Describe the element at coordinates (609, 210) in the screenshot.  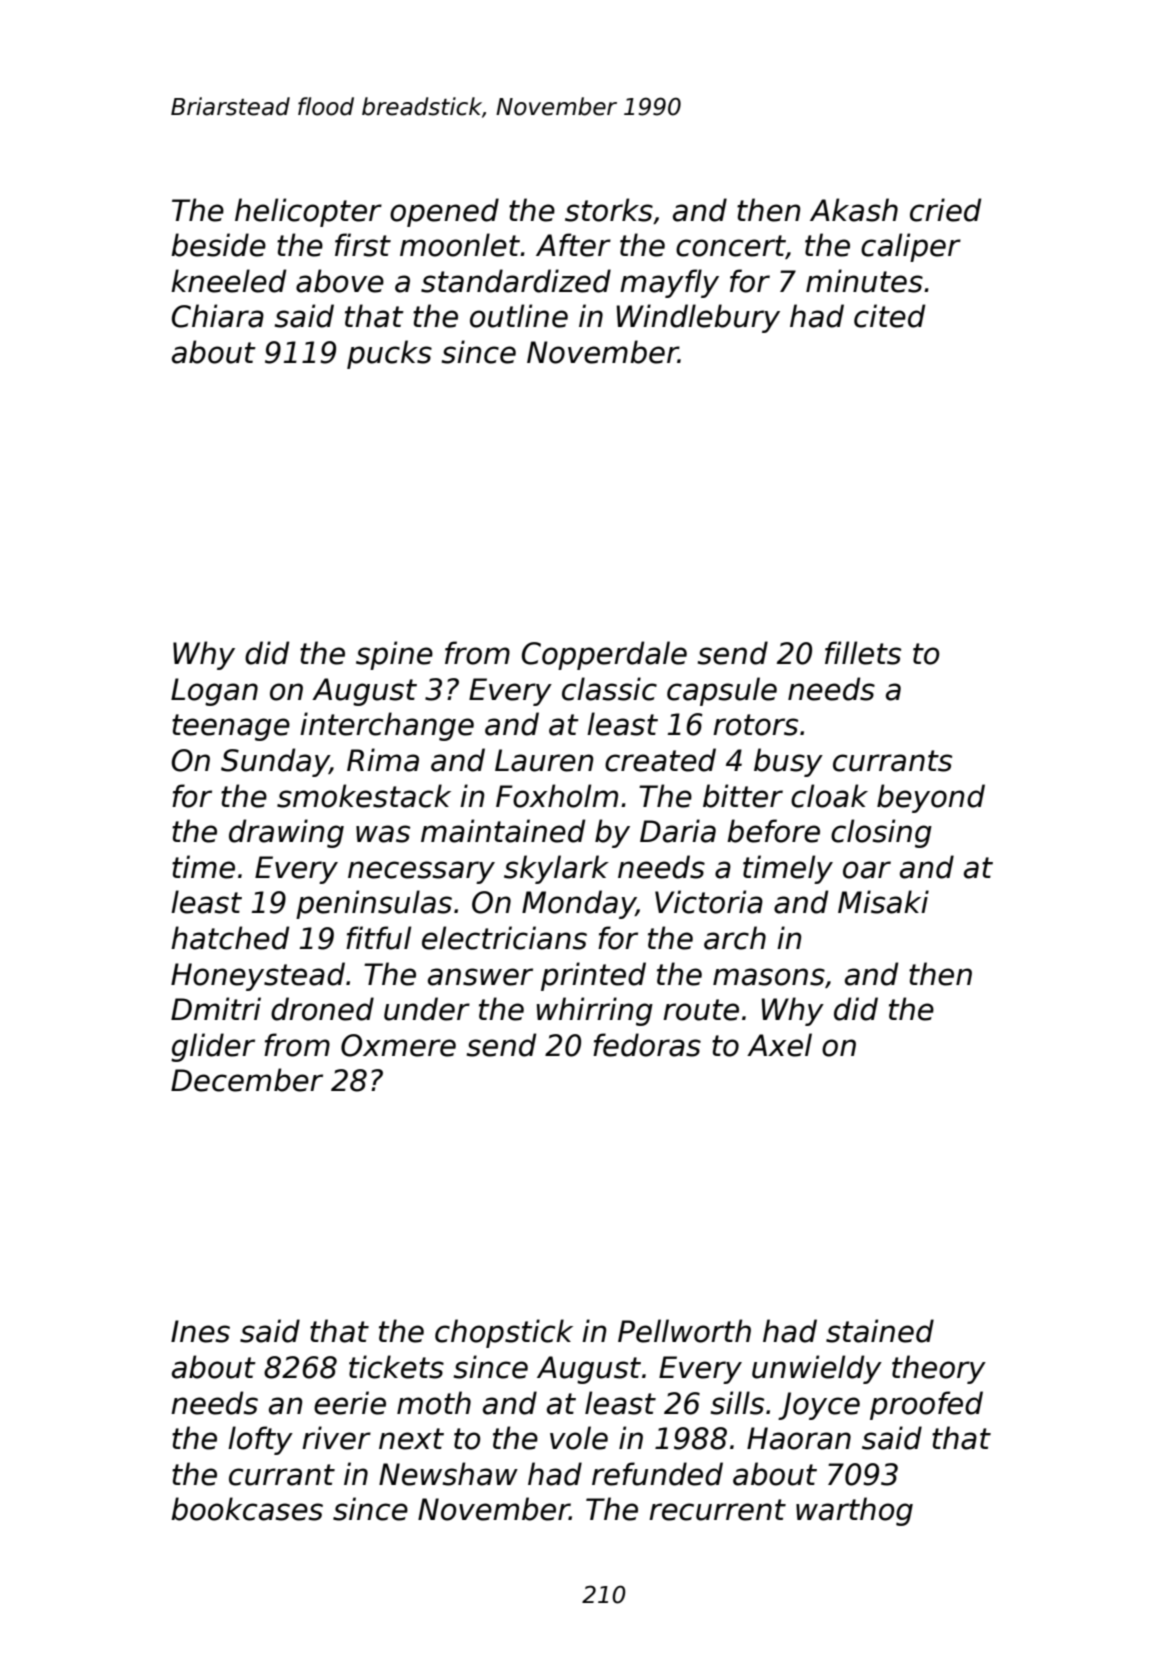
I see `storks` at that location.
